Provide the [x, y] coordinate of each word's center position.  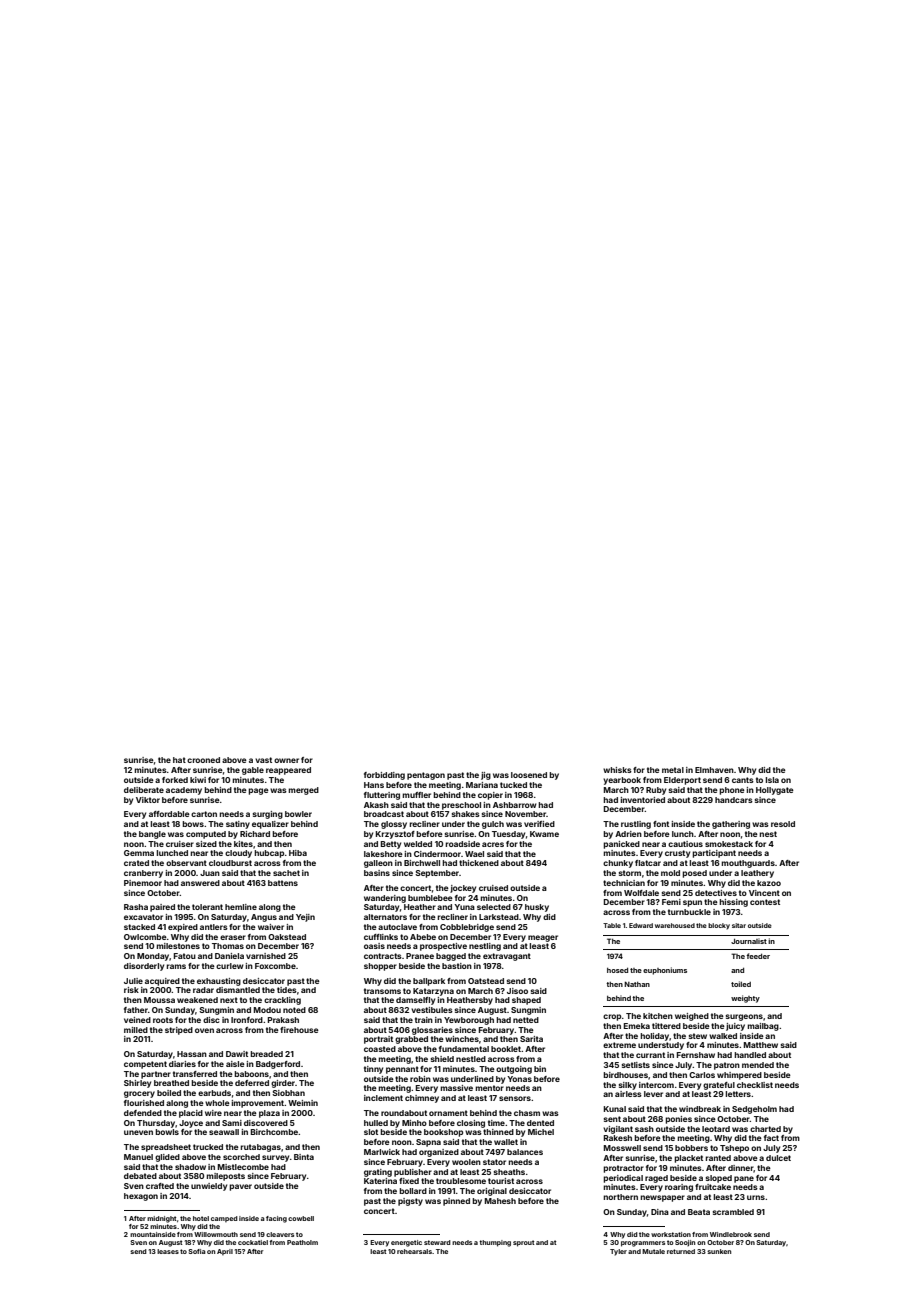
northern [620, 1197]
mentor [489, 1088]
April [225, 1252]
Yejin [305, 918]
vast [263, 760]
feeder [758, 956]
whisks [617, 770]
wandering [385, 899]
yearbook [622, 781]
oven [204, 1030]
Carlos [702, 1075]
